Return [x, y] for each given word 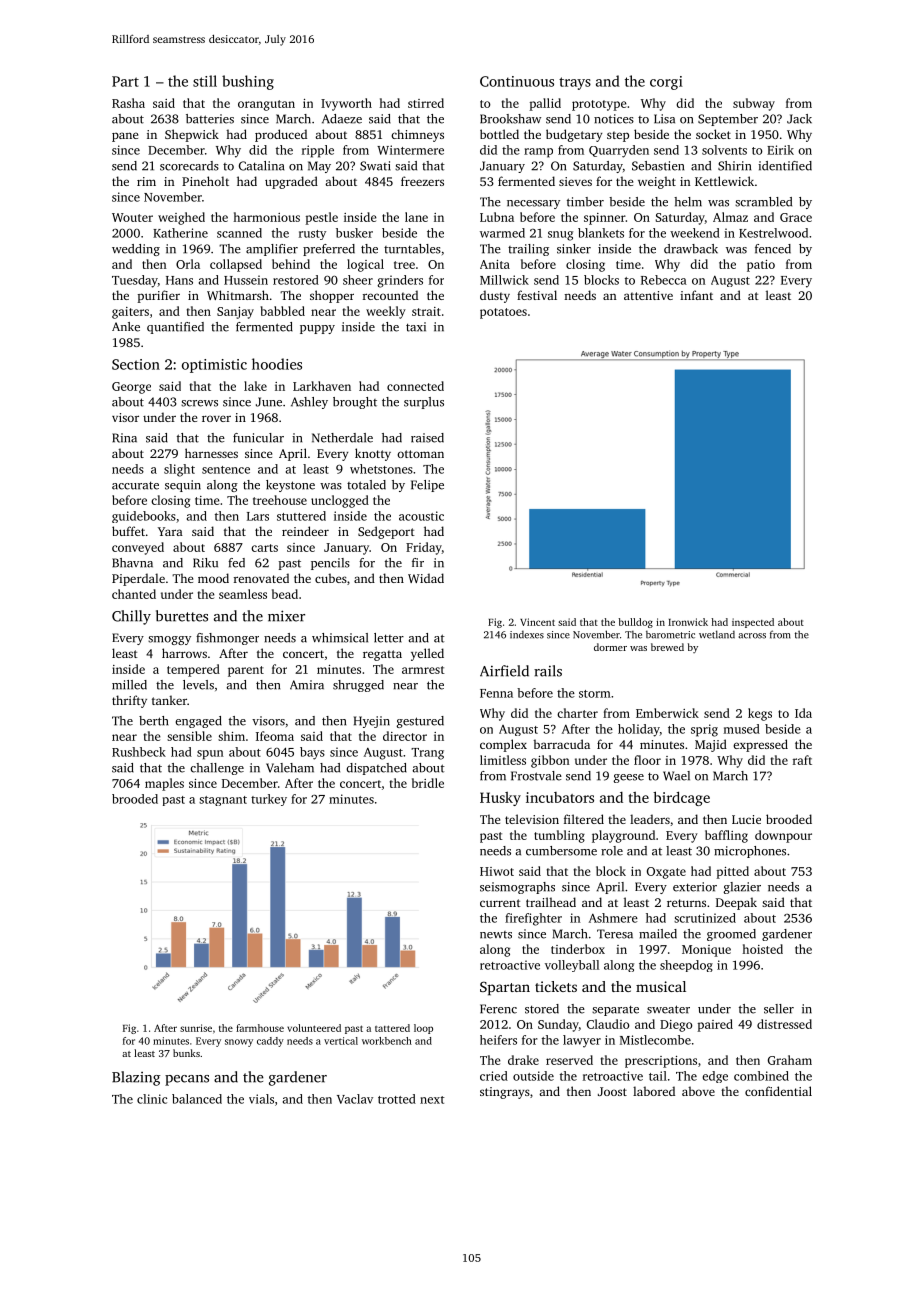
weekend [695, 233]
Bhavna [132, 563]
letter [389, 638]
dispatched [376, 769]
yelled [427, 654]
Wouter [132, 217]
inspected [753, 623]
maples [164, 784]
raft [802, 760]
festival [537, 295]
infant [696, 295]
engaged [198, 722]
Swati [375, 166]
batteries [210, 119]
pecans [187, 1080]
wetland [717, 634]
